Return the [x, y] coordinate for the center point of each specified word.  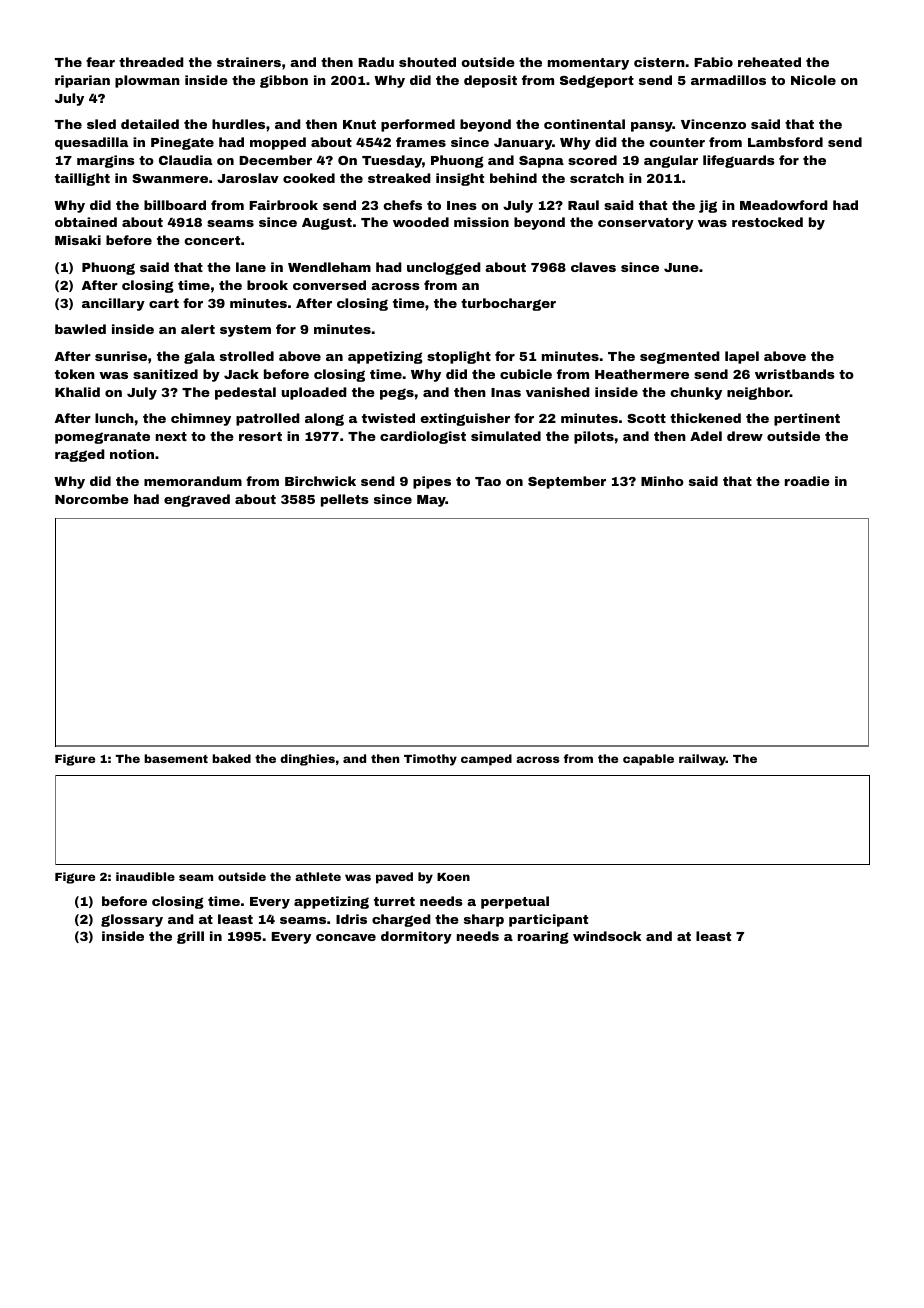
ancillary [113, 304]
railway [702, 760]
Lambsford [785, 142]
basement [176, 758]
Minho [662, 481]
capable [648, 760]
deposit [490, 81]
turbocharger [508, 304]
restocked [767, 222]
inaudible [145, 876]
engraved [197, 500]
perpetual [515, 902]
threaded [151, 62]
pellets [345, 500]
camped [486, 760]
